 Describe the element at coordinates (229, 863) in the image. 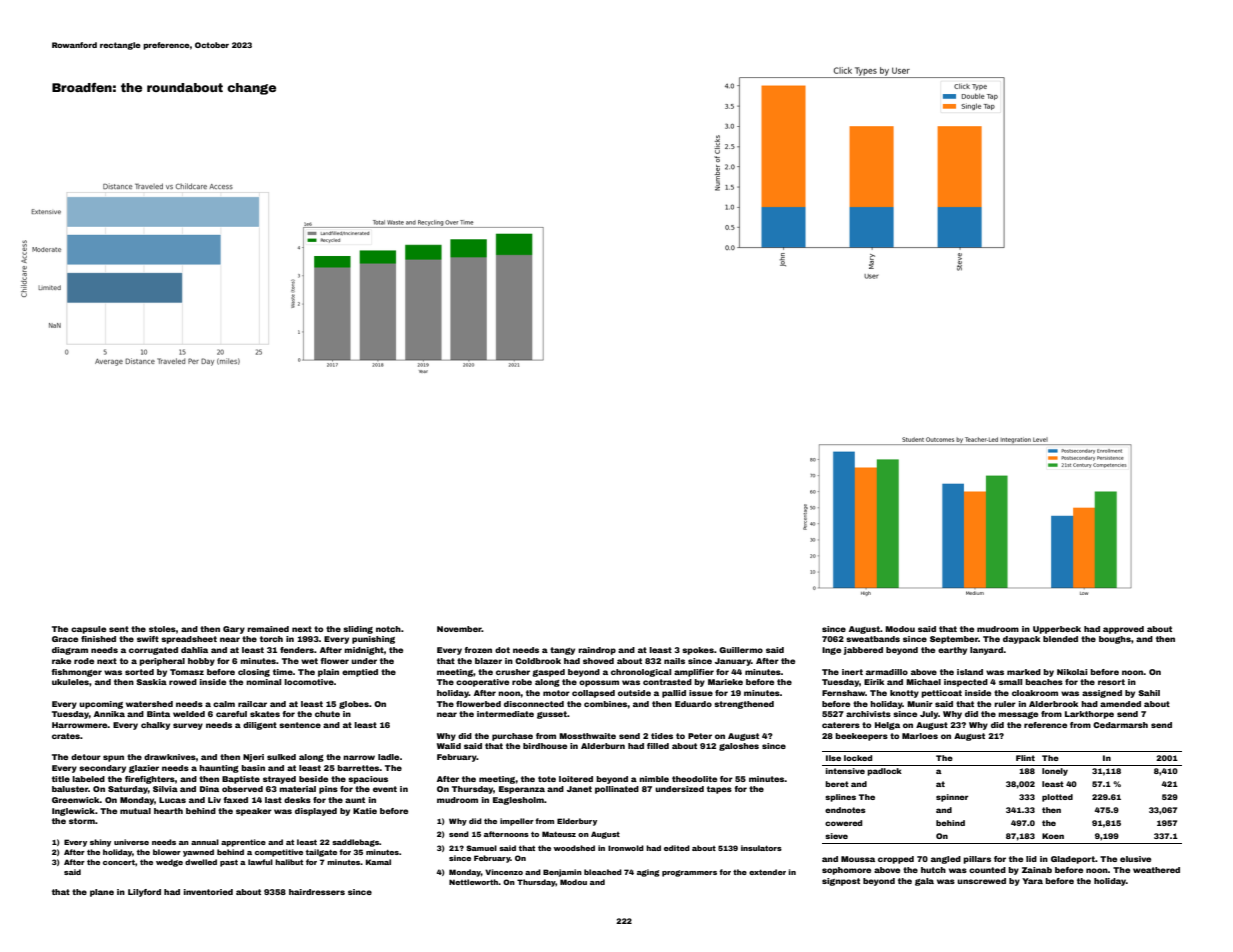

I see `past` at that location.
